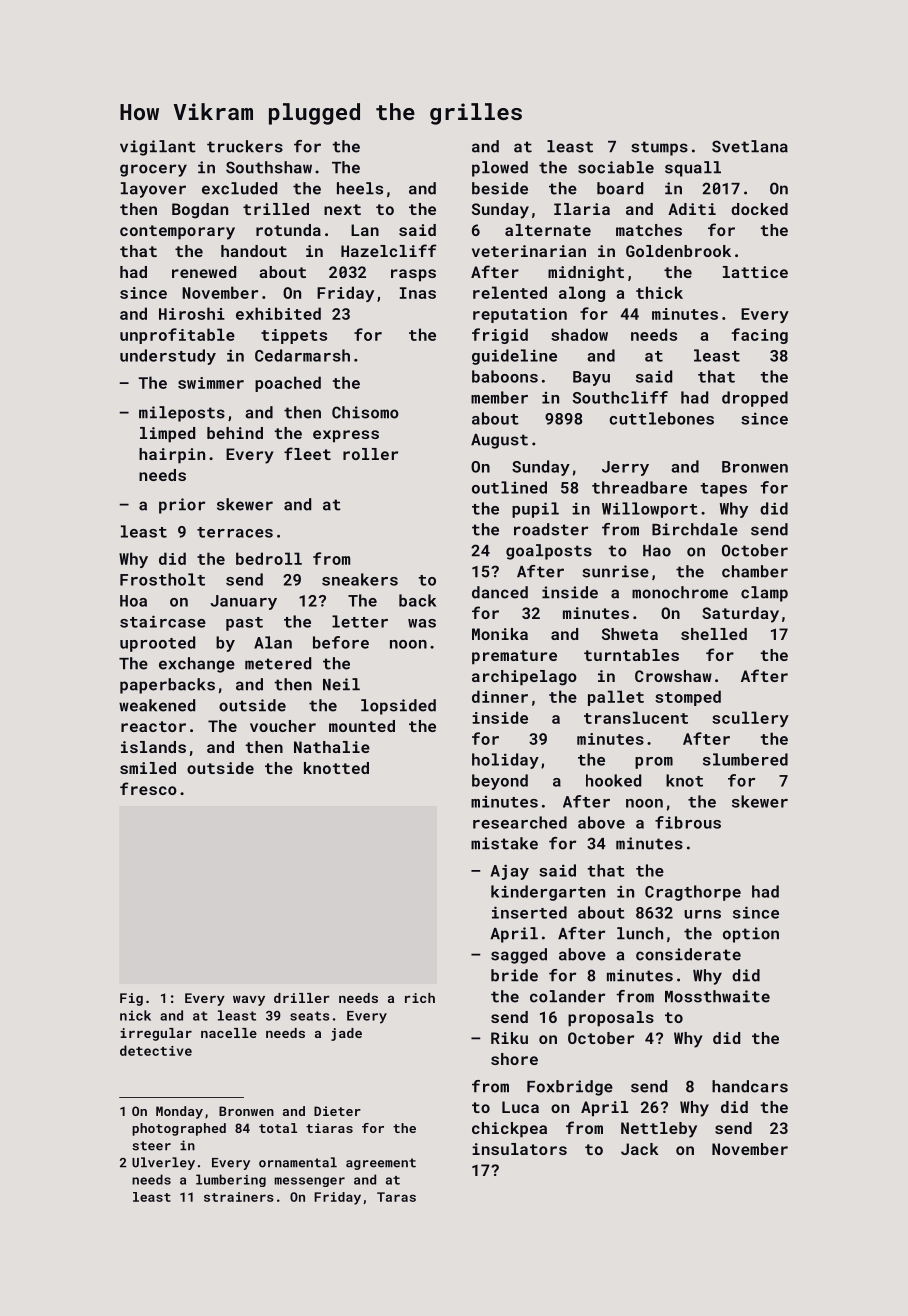  What do you see at coordinates (692, 209) in the document?
I see `Aditi` at bounding box center [692, 209].
